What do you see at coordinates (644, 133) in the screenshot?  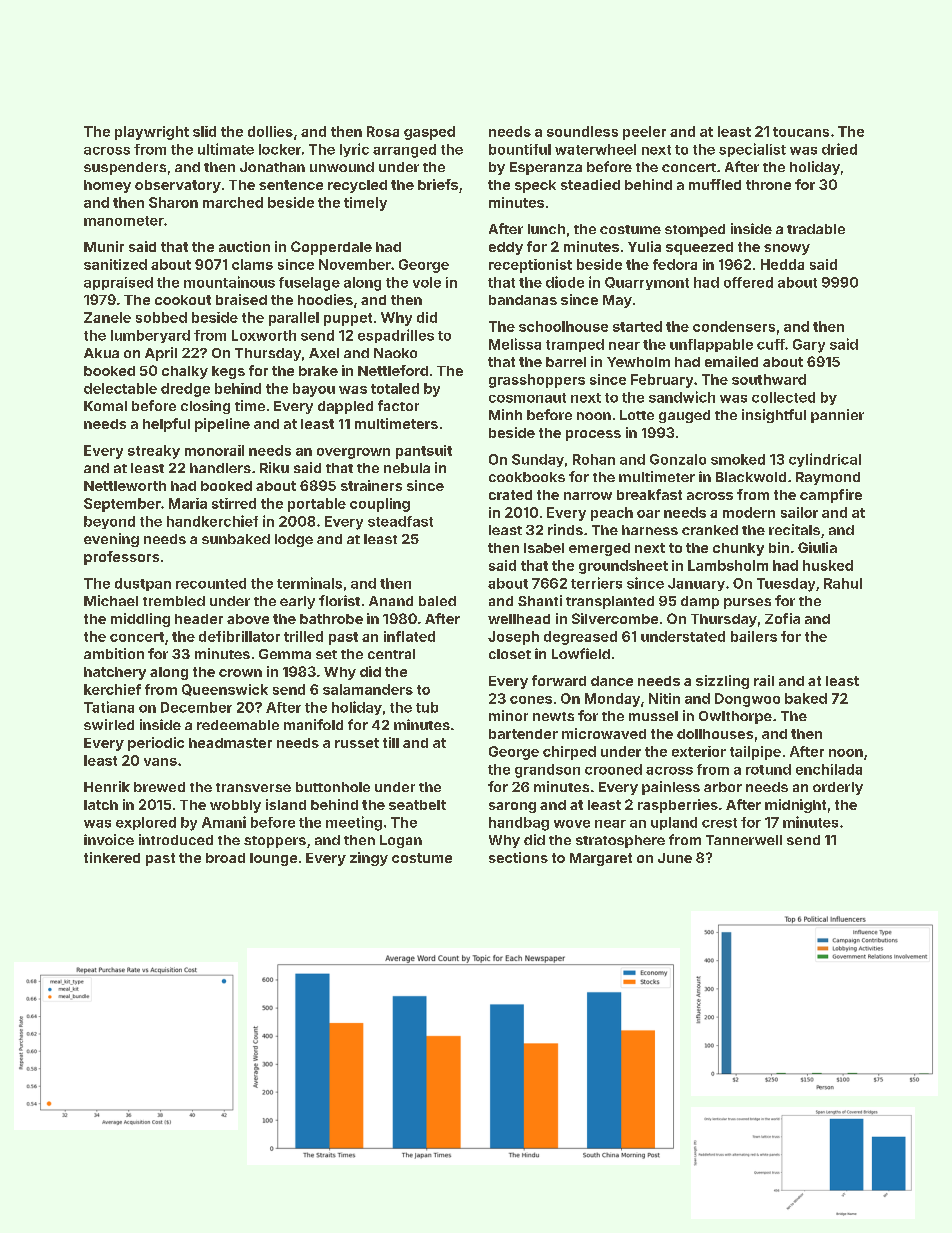 I see `peeler` at bounding box center [644, 133].
